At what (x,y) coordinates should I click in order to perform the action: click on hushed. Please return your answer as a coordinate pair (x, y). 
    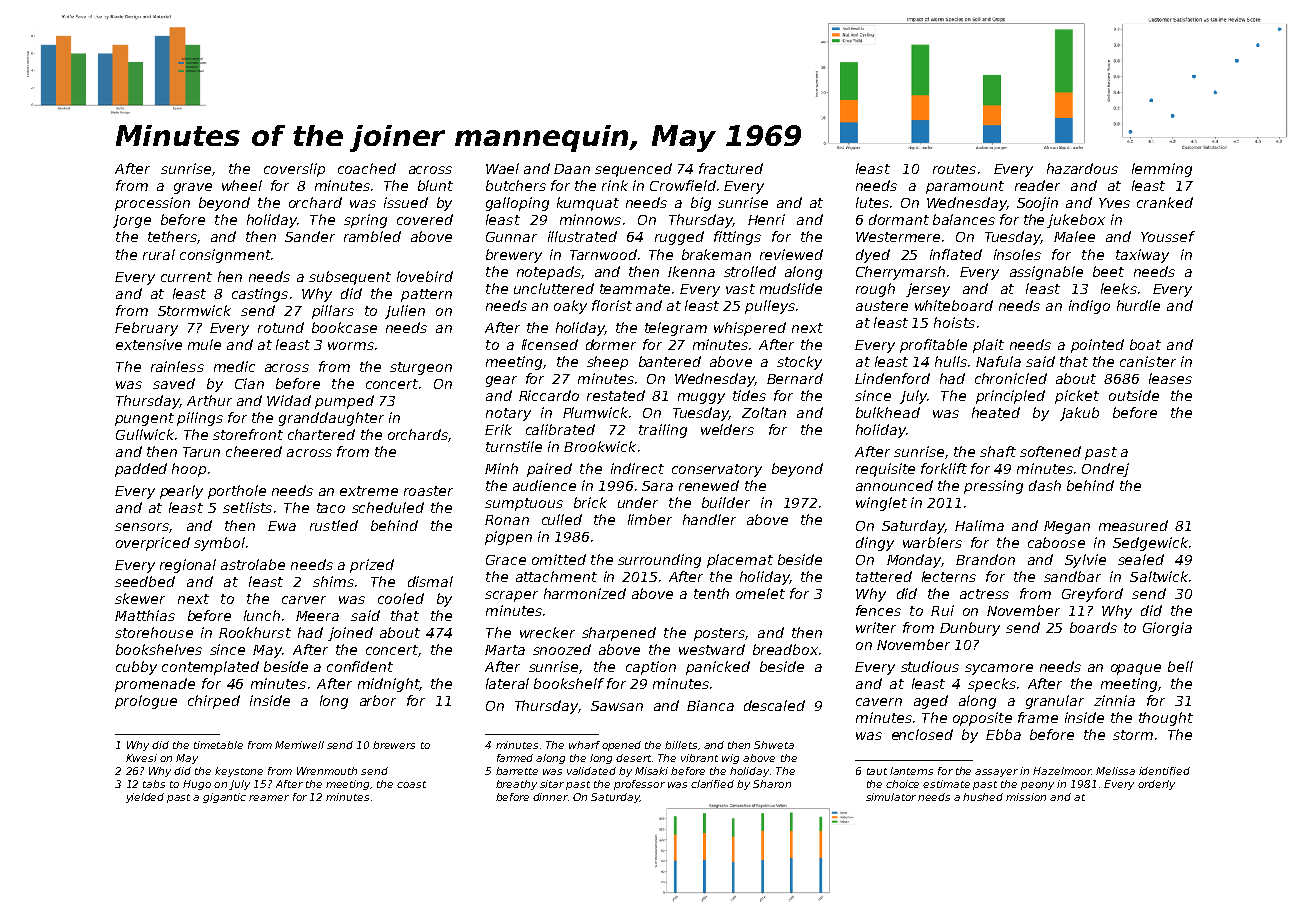
    Looking at the image, I should click on (983, 797).
